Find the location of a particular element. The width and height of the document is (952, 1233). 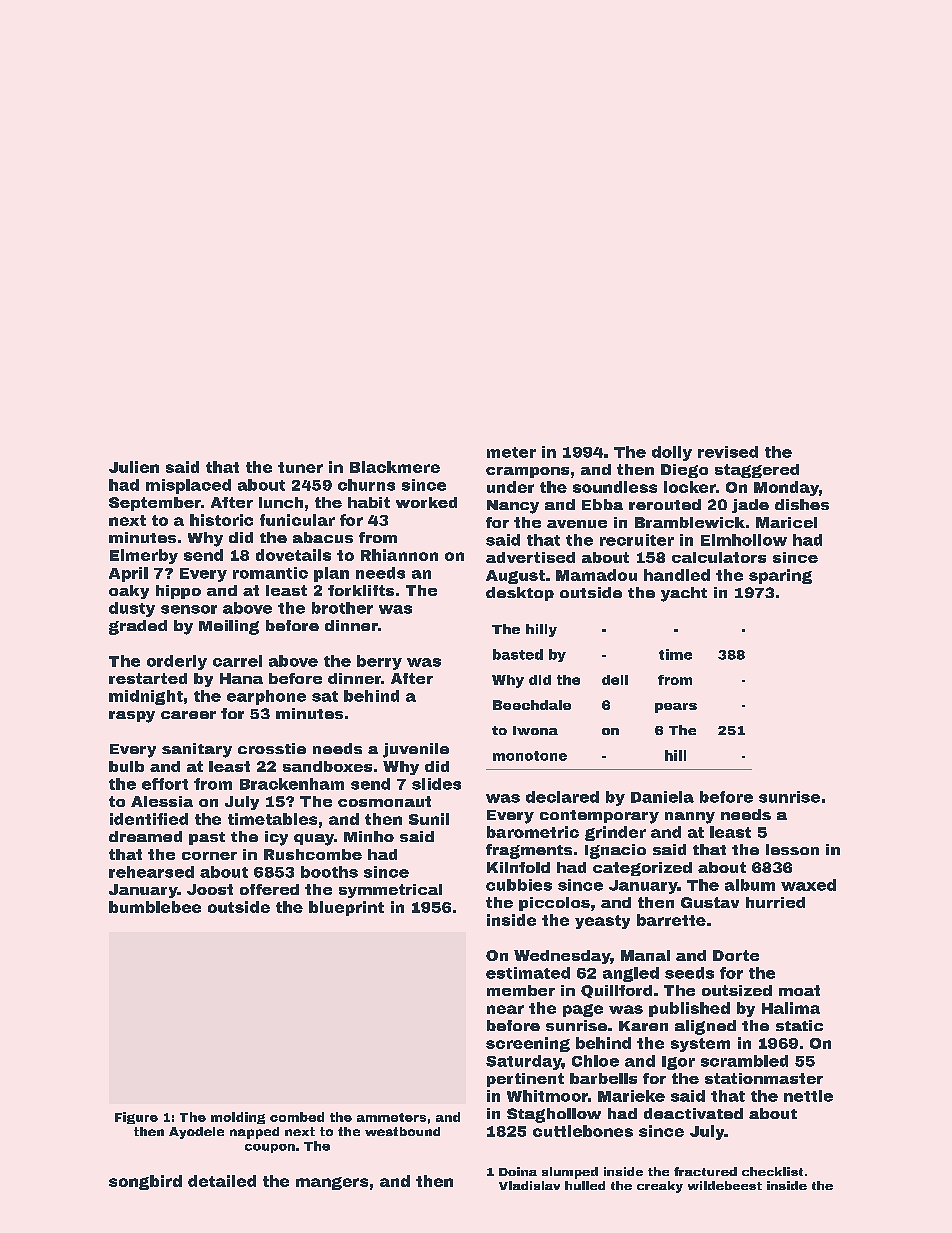

offered is located at coordinates (269, 889).
